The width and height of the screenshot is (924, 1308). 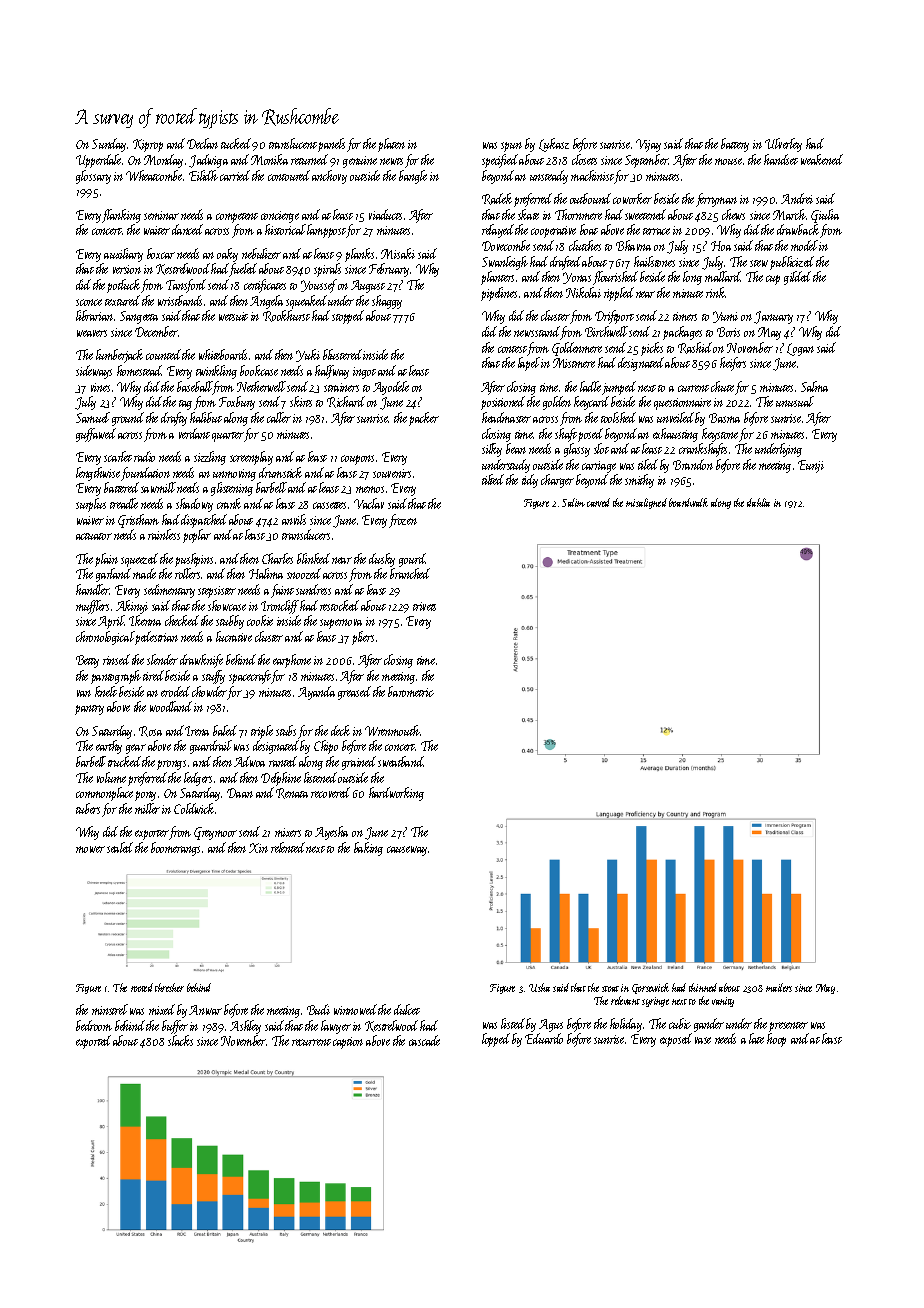 I want to click on auxiliary, so click(x=123, y=255).
